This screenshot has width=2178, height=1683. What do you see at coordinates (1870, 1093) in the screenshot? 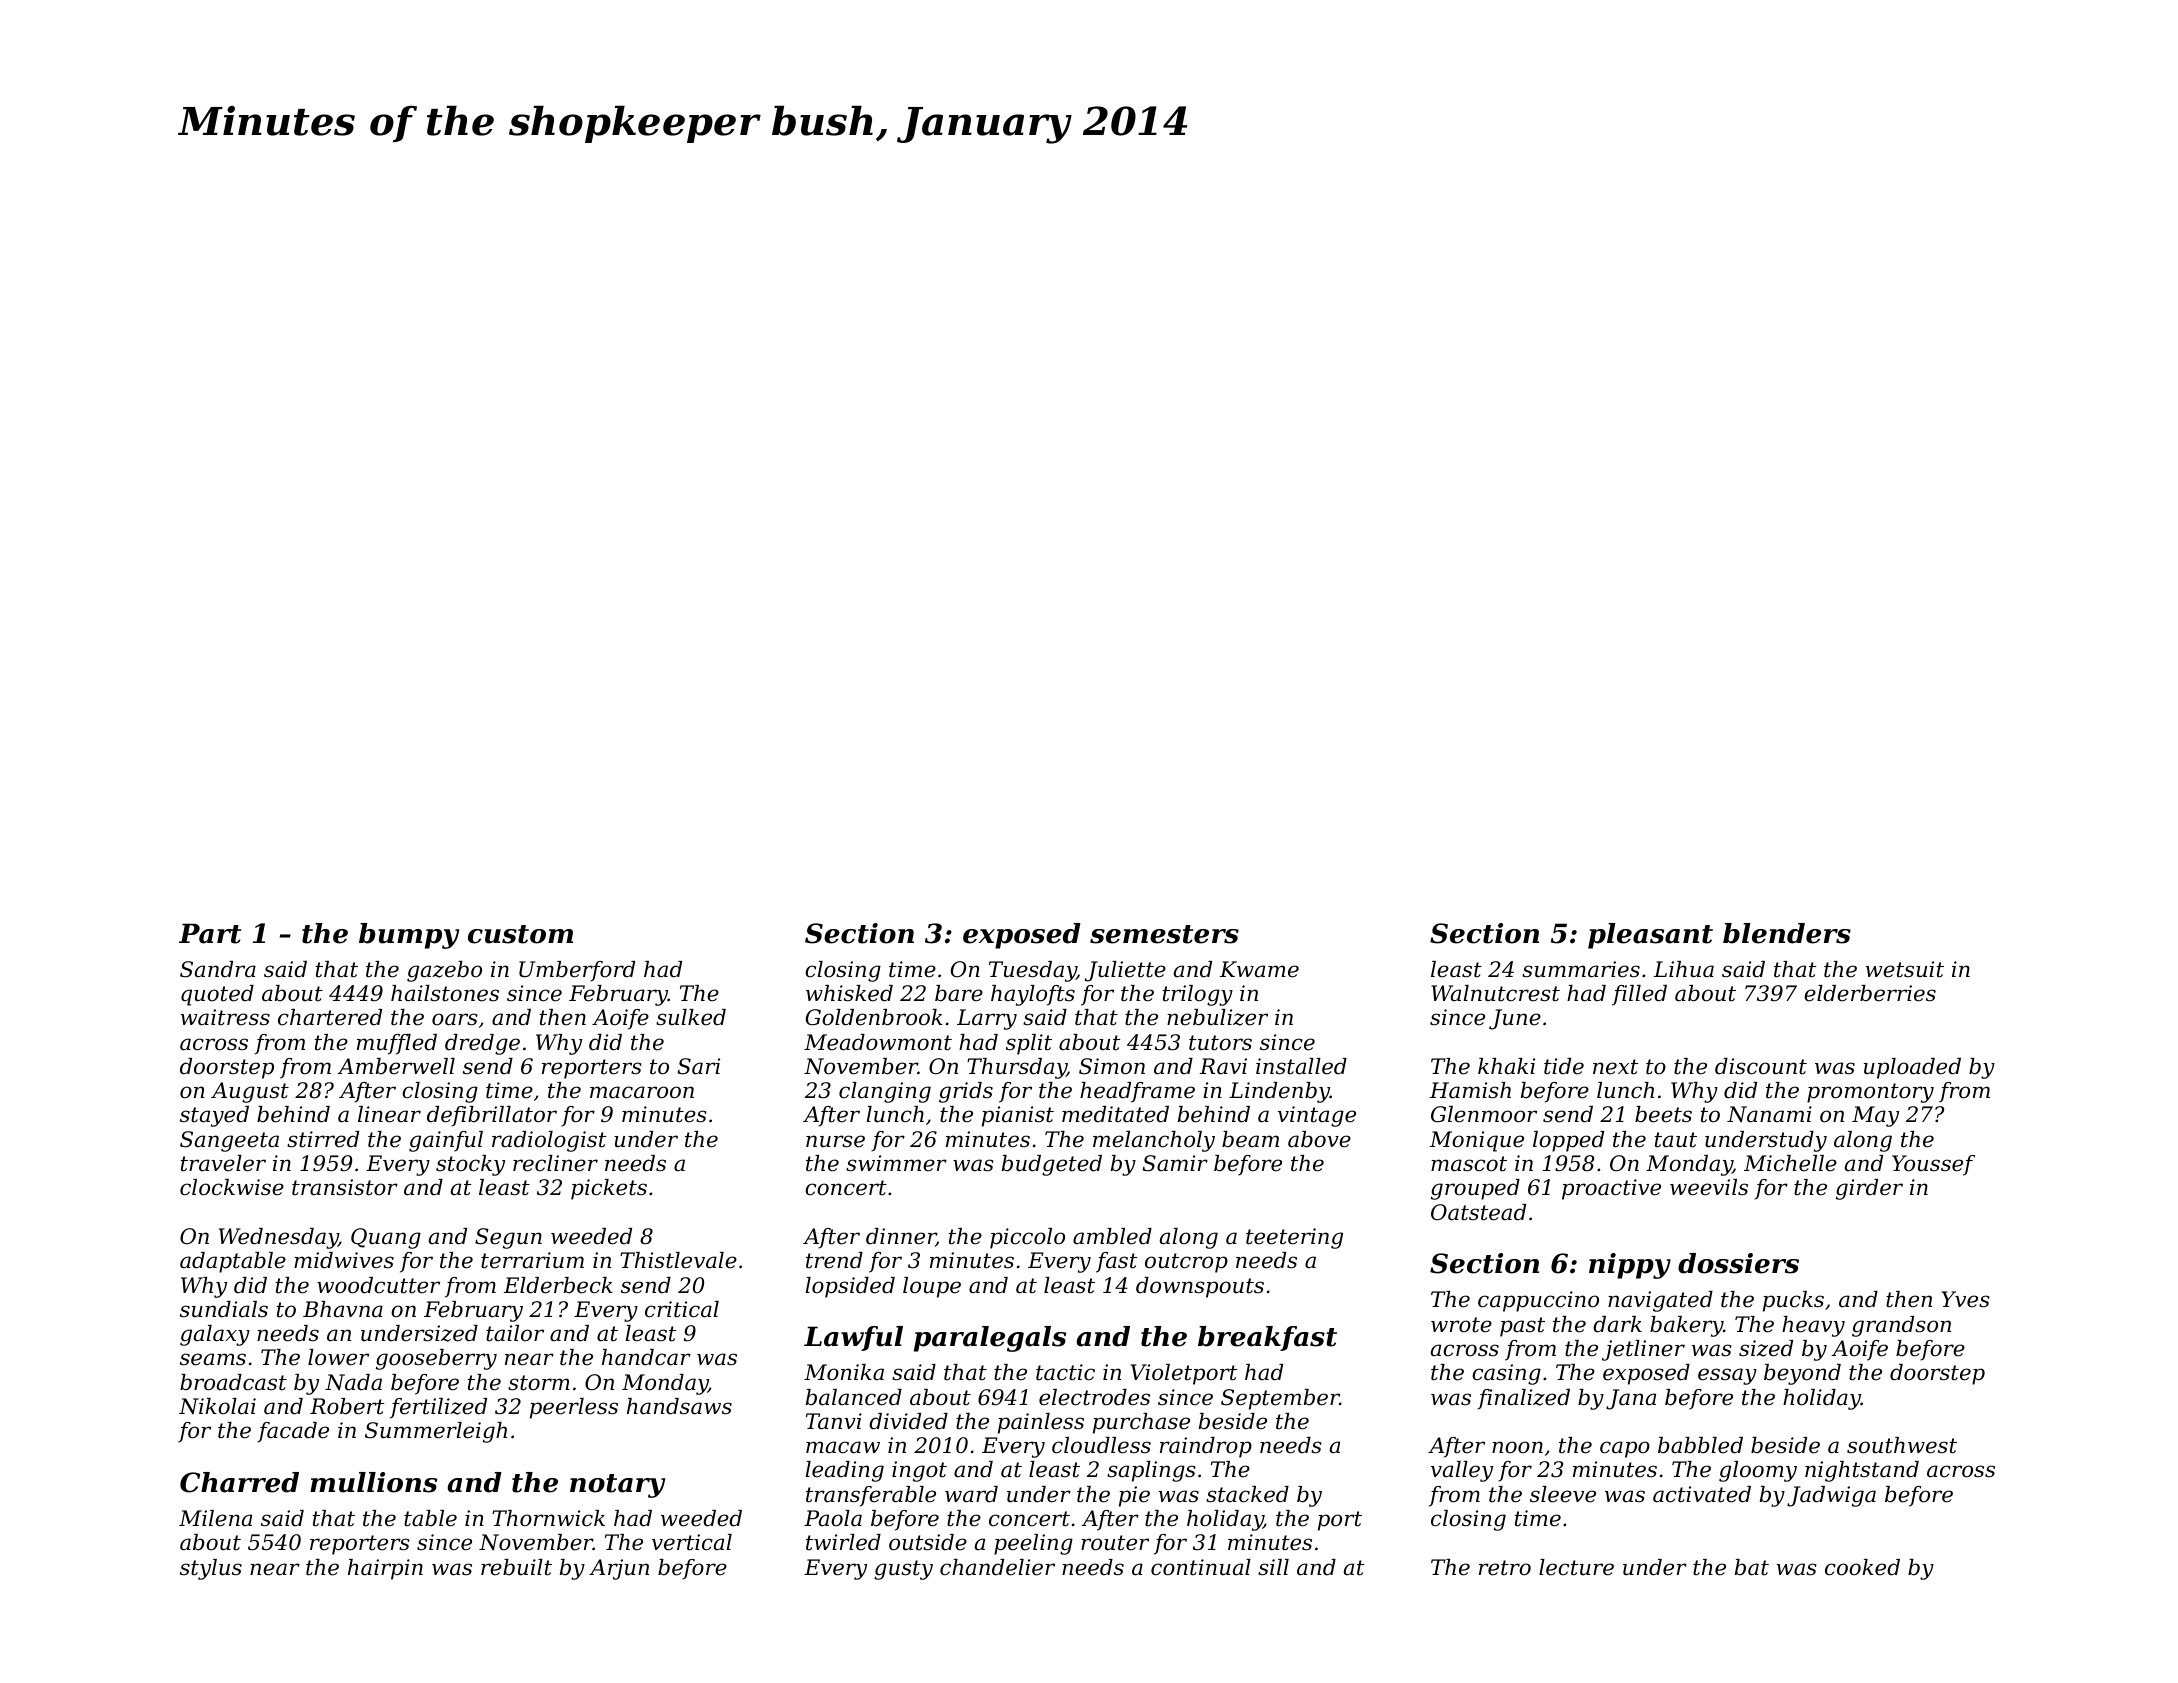
I see `promontory` at bounding box center [1870, 1093].
